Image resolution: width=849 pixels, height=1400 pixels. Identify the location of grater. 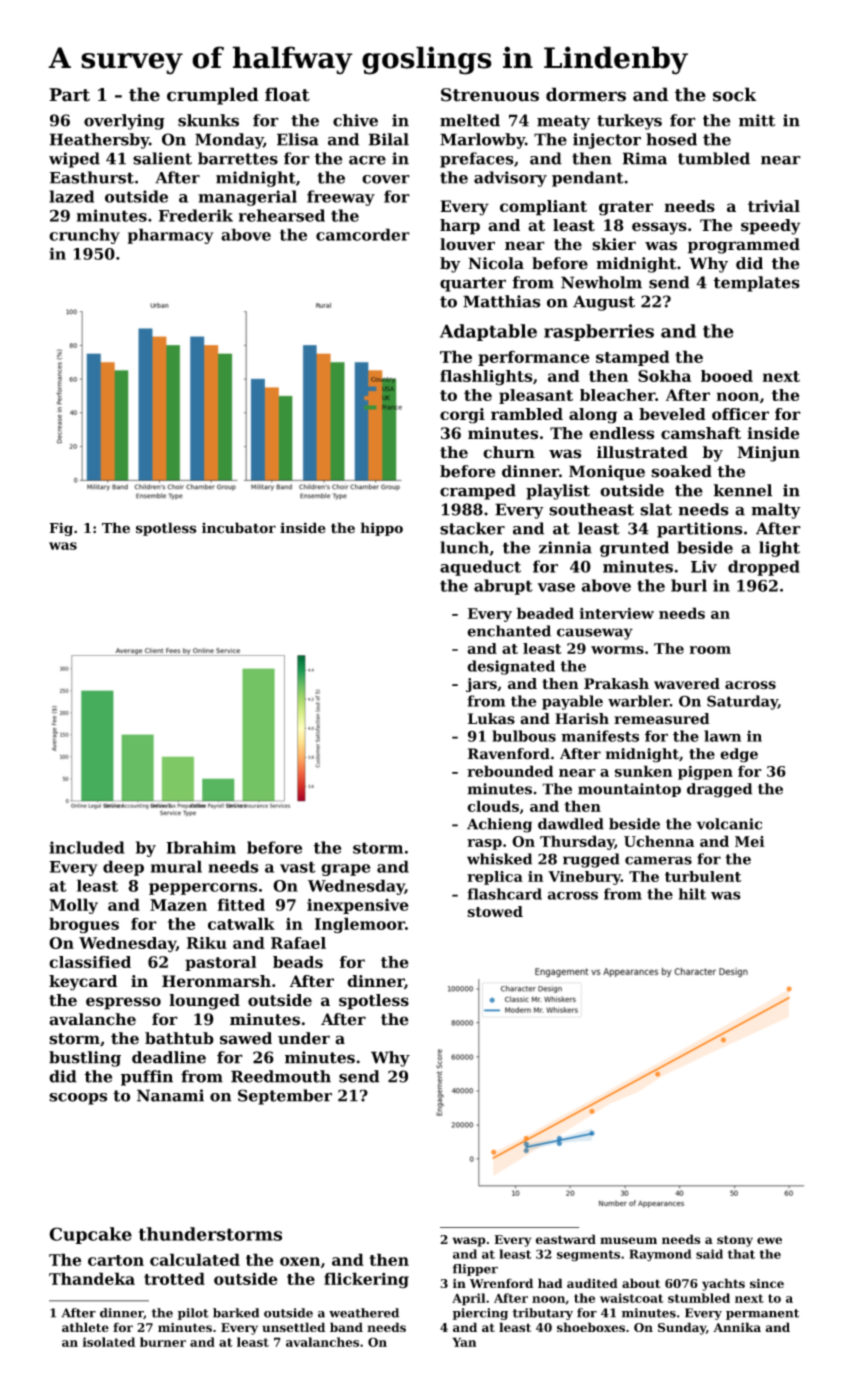
(626, 208).
